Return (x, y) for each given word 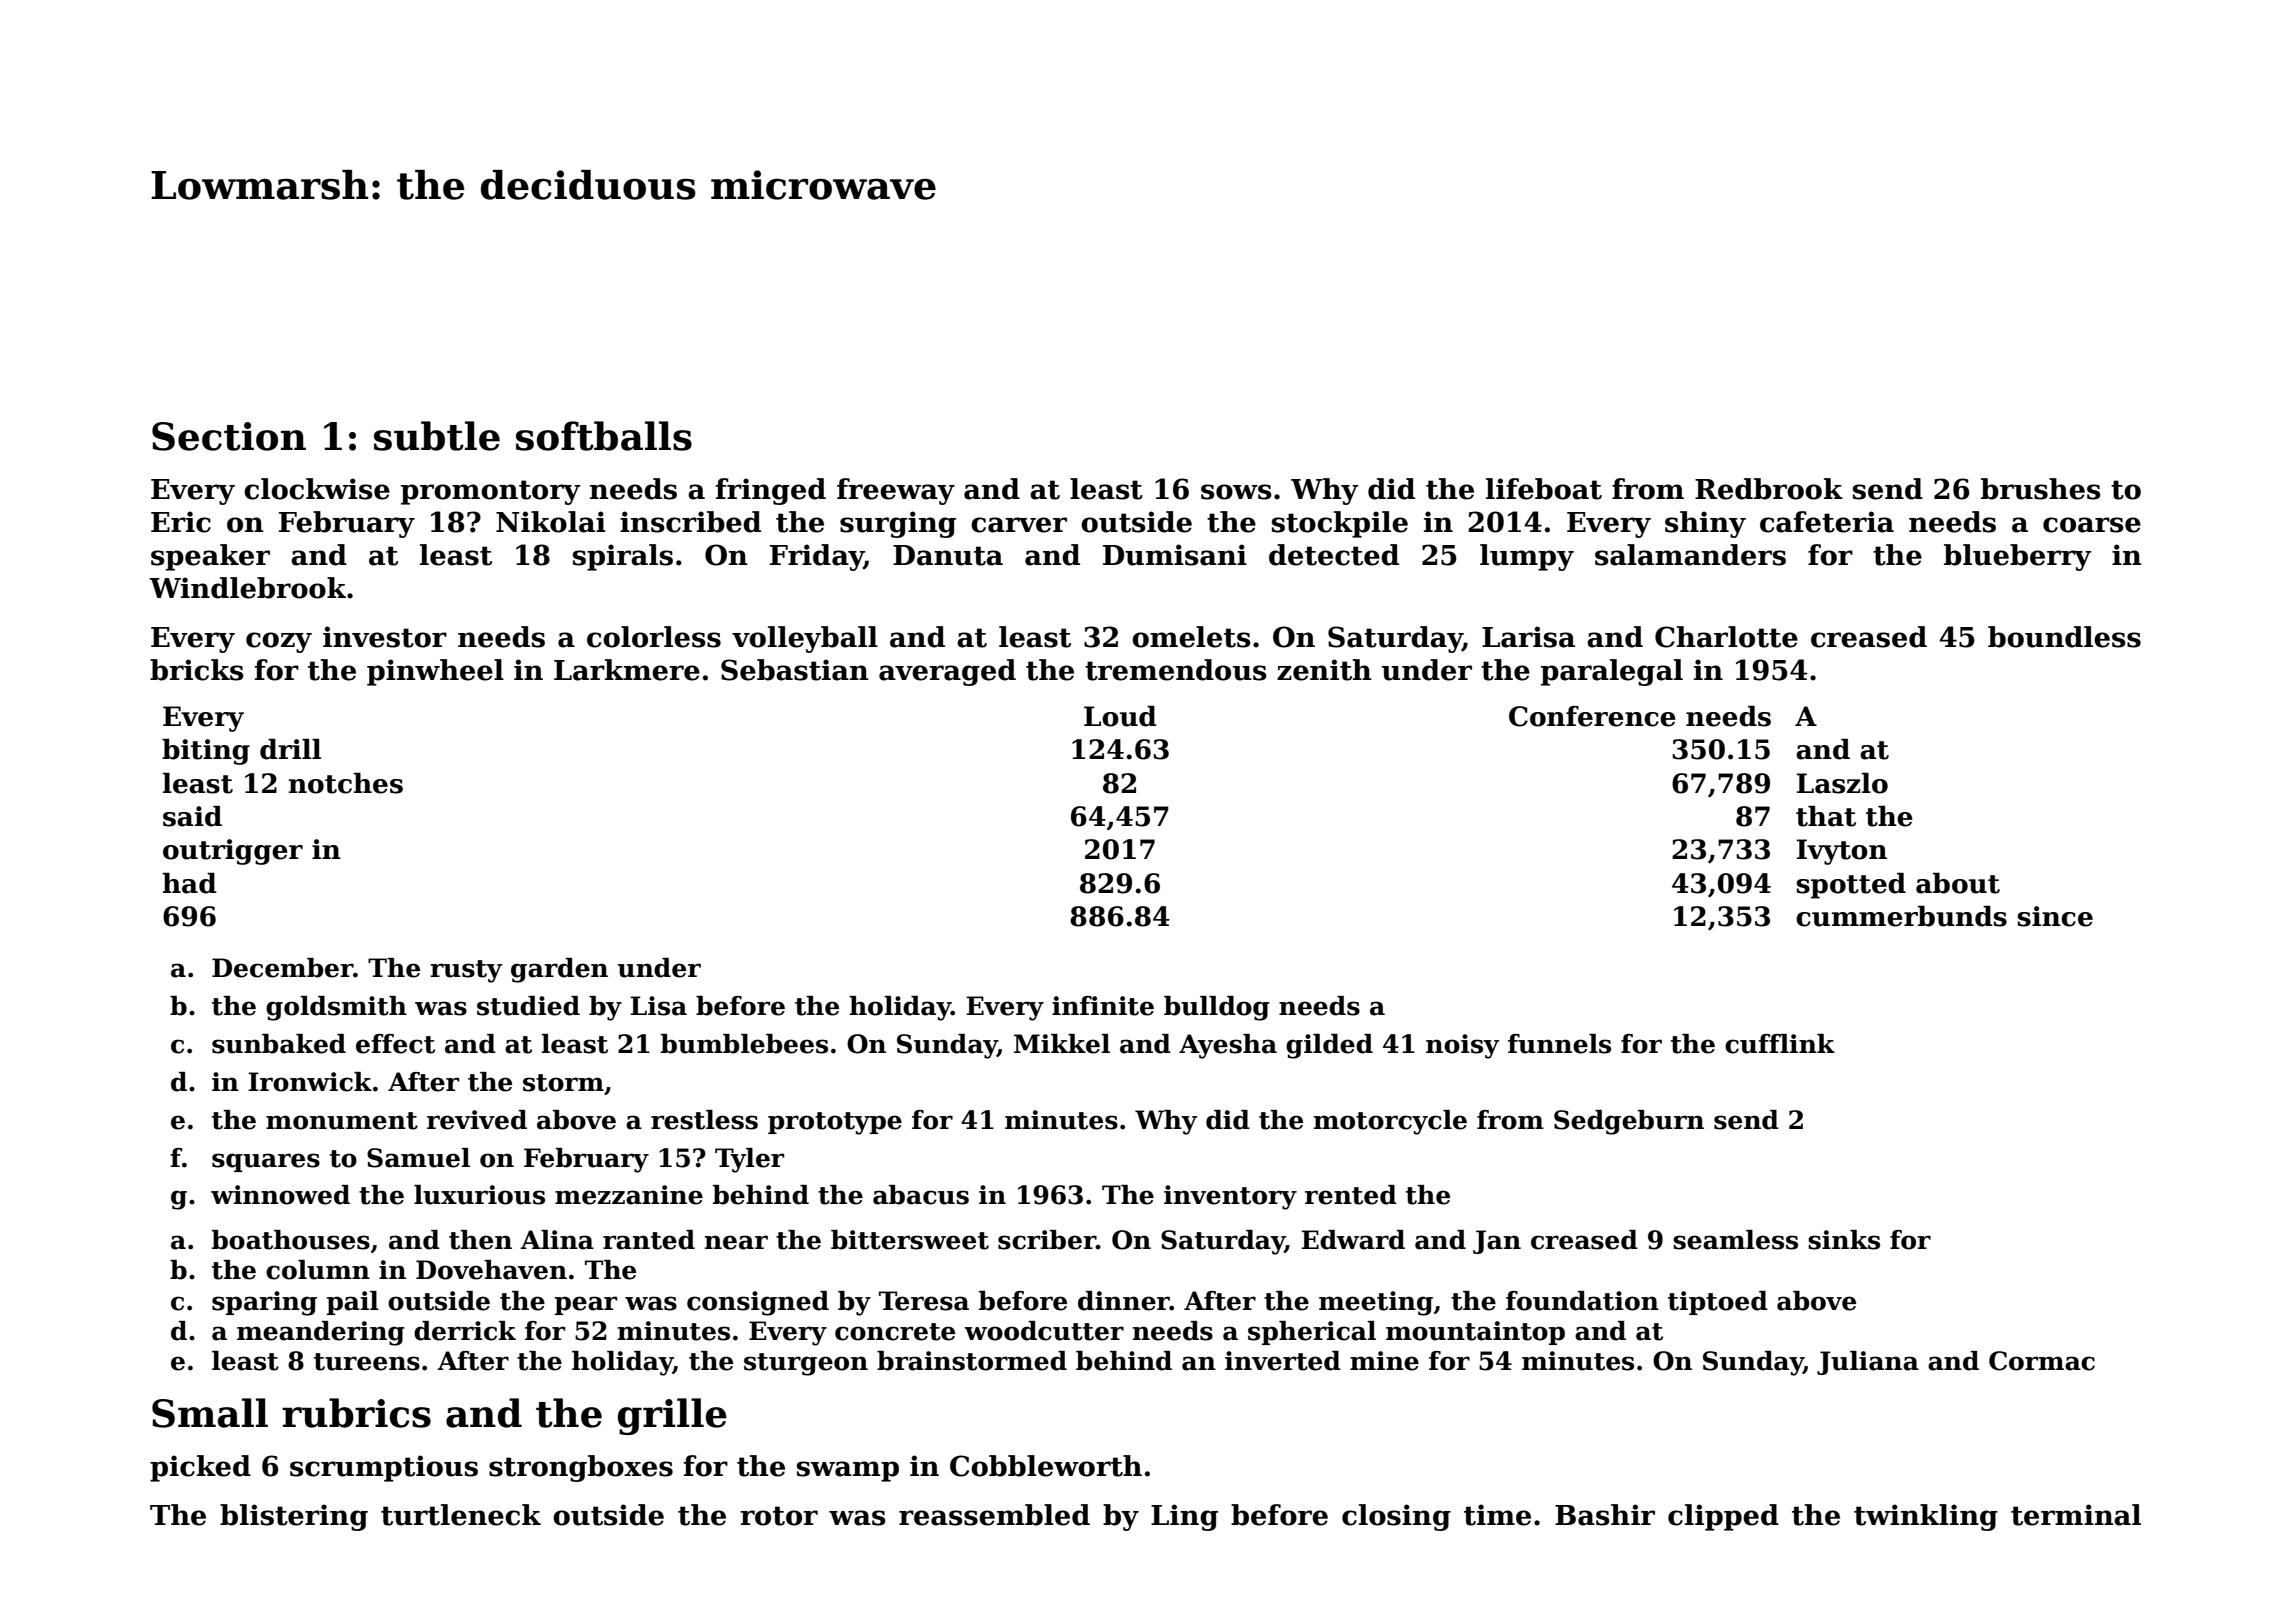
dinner (1124, 1301)
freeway (896, 491)
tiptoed (1718, 1303)
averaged (947, 672)
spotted (1851, 886)
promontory (490, 492)
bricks (197, 670)
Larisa (1528, 637)
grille (672, 1416)
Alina (557, 1240)
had (189, 883)
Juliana (1868, 1363)
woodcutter (1044, 1331)
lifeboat (1544, 489)
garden (559, 970)
